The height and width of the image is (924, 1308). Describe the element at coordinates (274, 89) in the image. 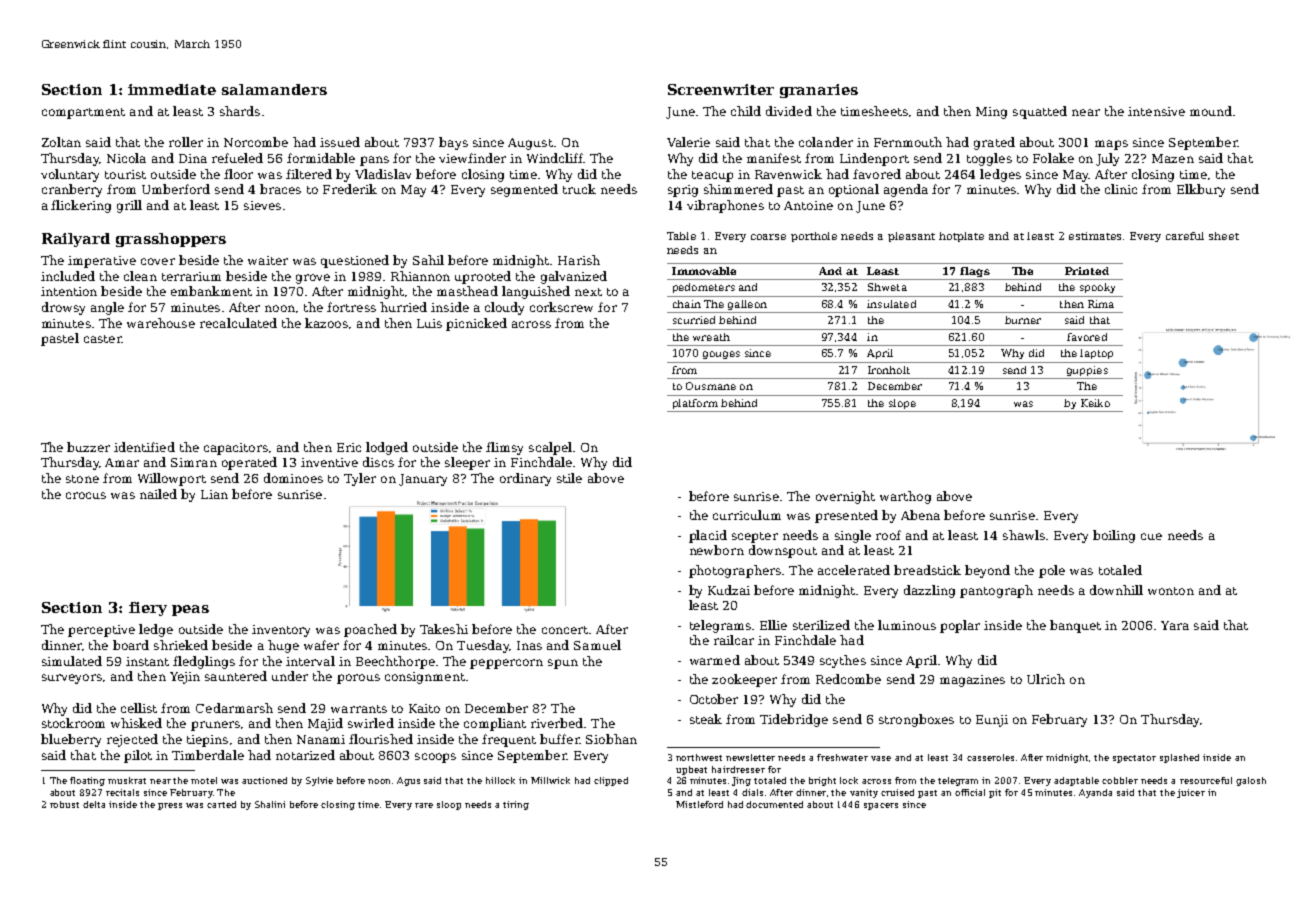

I see `salamanders` at that location.
